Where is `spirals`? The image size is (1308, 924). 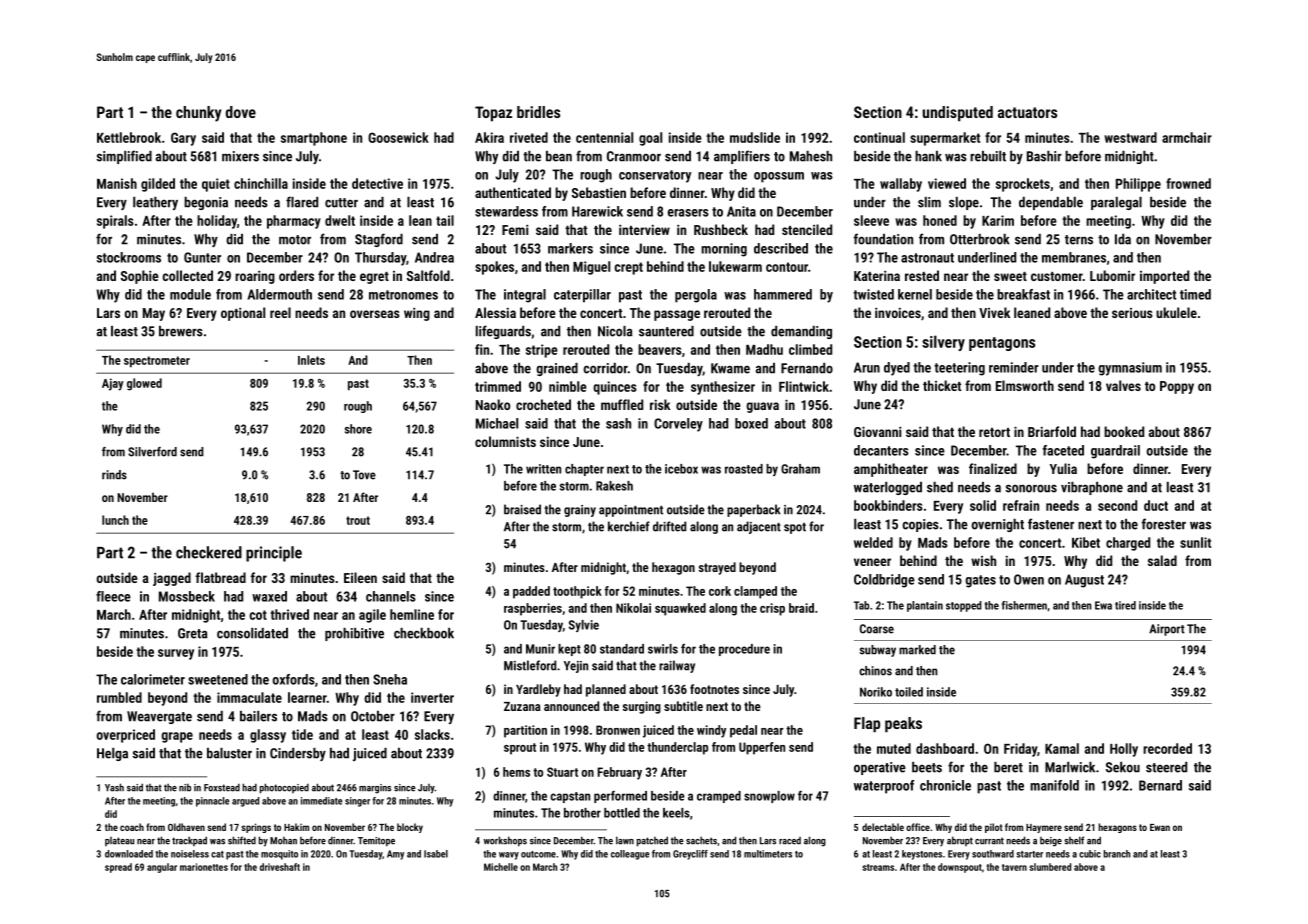 spirals is located at coordinates (115, 222).
